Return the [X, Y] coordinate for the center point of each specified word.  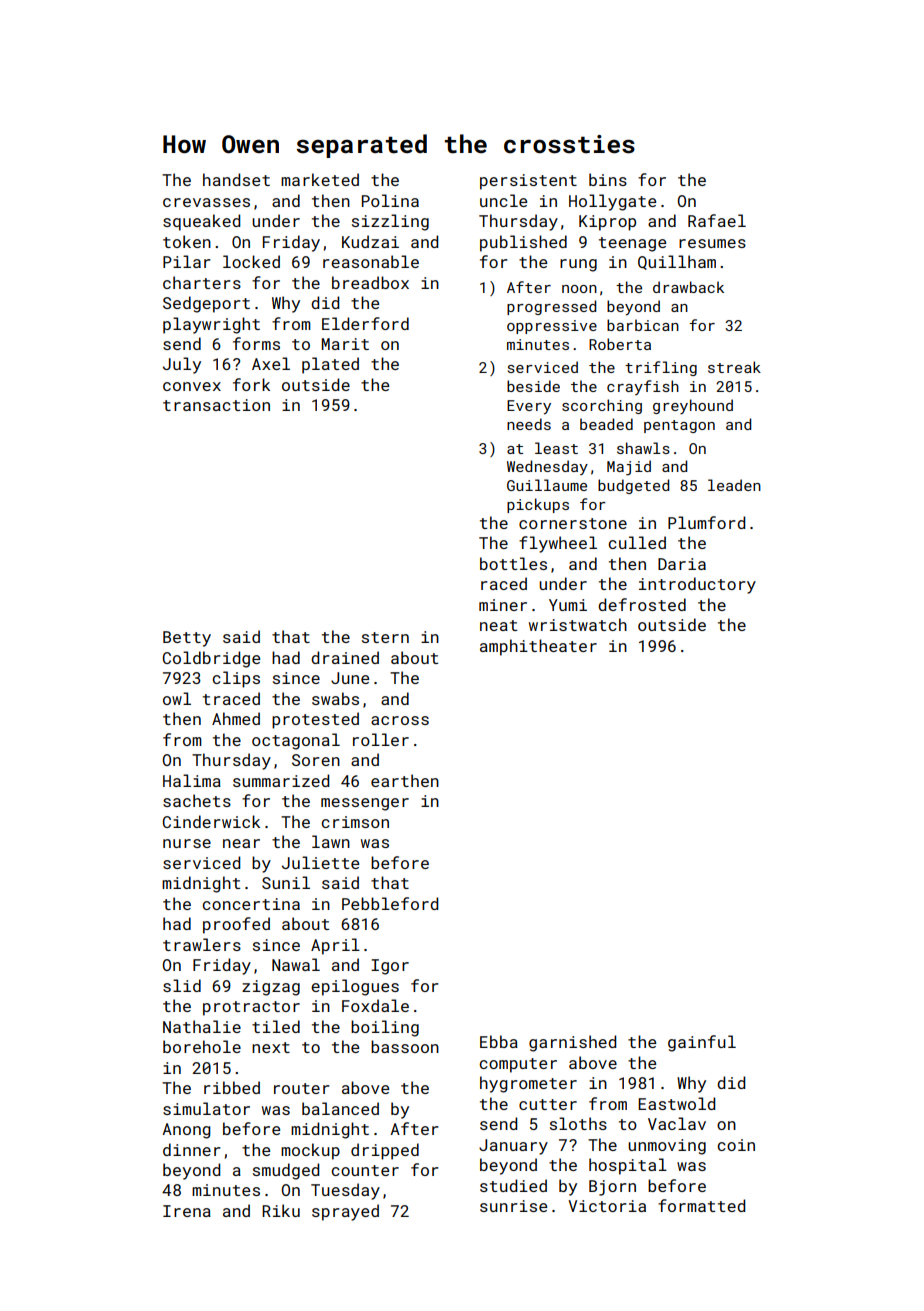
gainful [702, 1043]
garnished [572, 1043]
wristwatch [578, 624]
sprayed [345, 1212]
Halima [192, 780]
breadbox [370, 282]
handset [236, 179]
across [400, 720]
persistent [528, 182]
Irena [187, 1211]
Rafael [717, 220]
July [182, 365]
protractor [251, 1008]
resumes [712, 243]
